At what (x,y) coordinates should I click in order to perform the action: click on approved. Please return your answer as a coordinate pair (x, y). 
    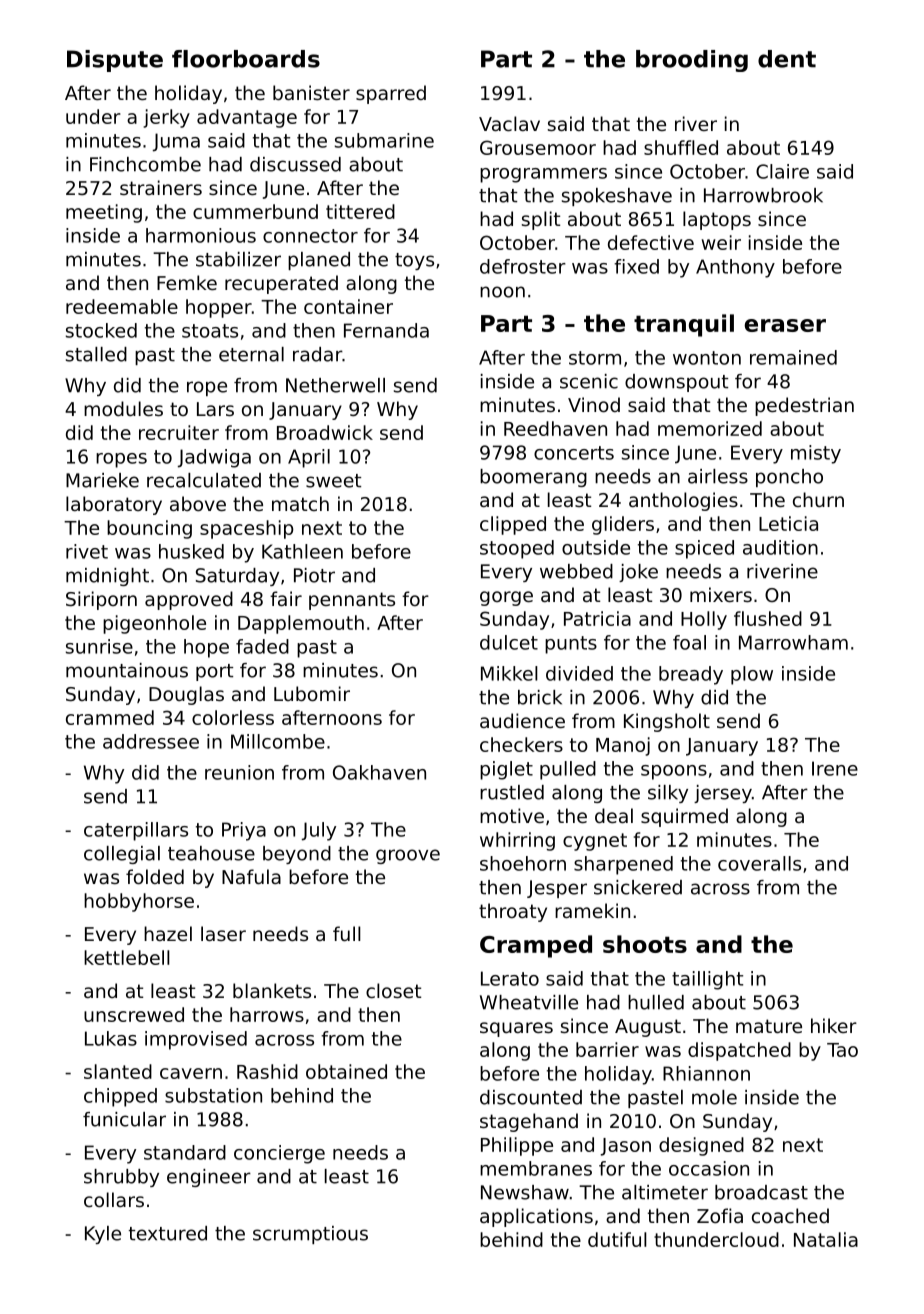
    Looking at the image, I should click on (189, 600).
